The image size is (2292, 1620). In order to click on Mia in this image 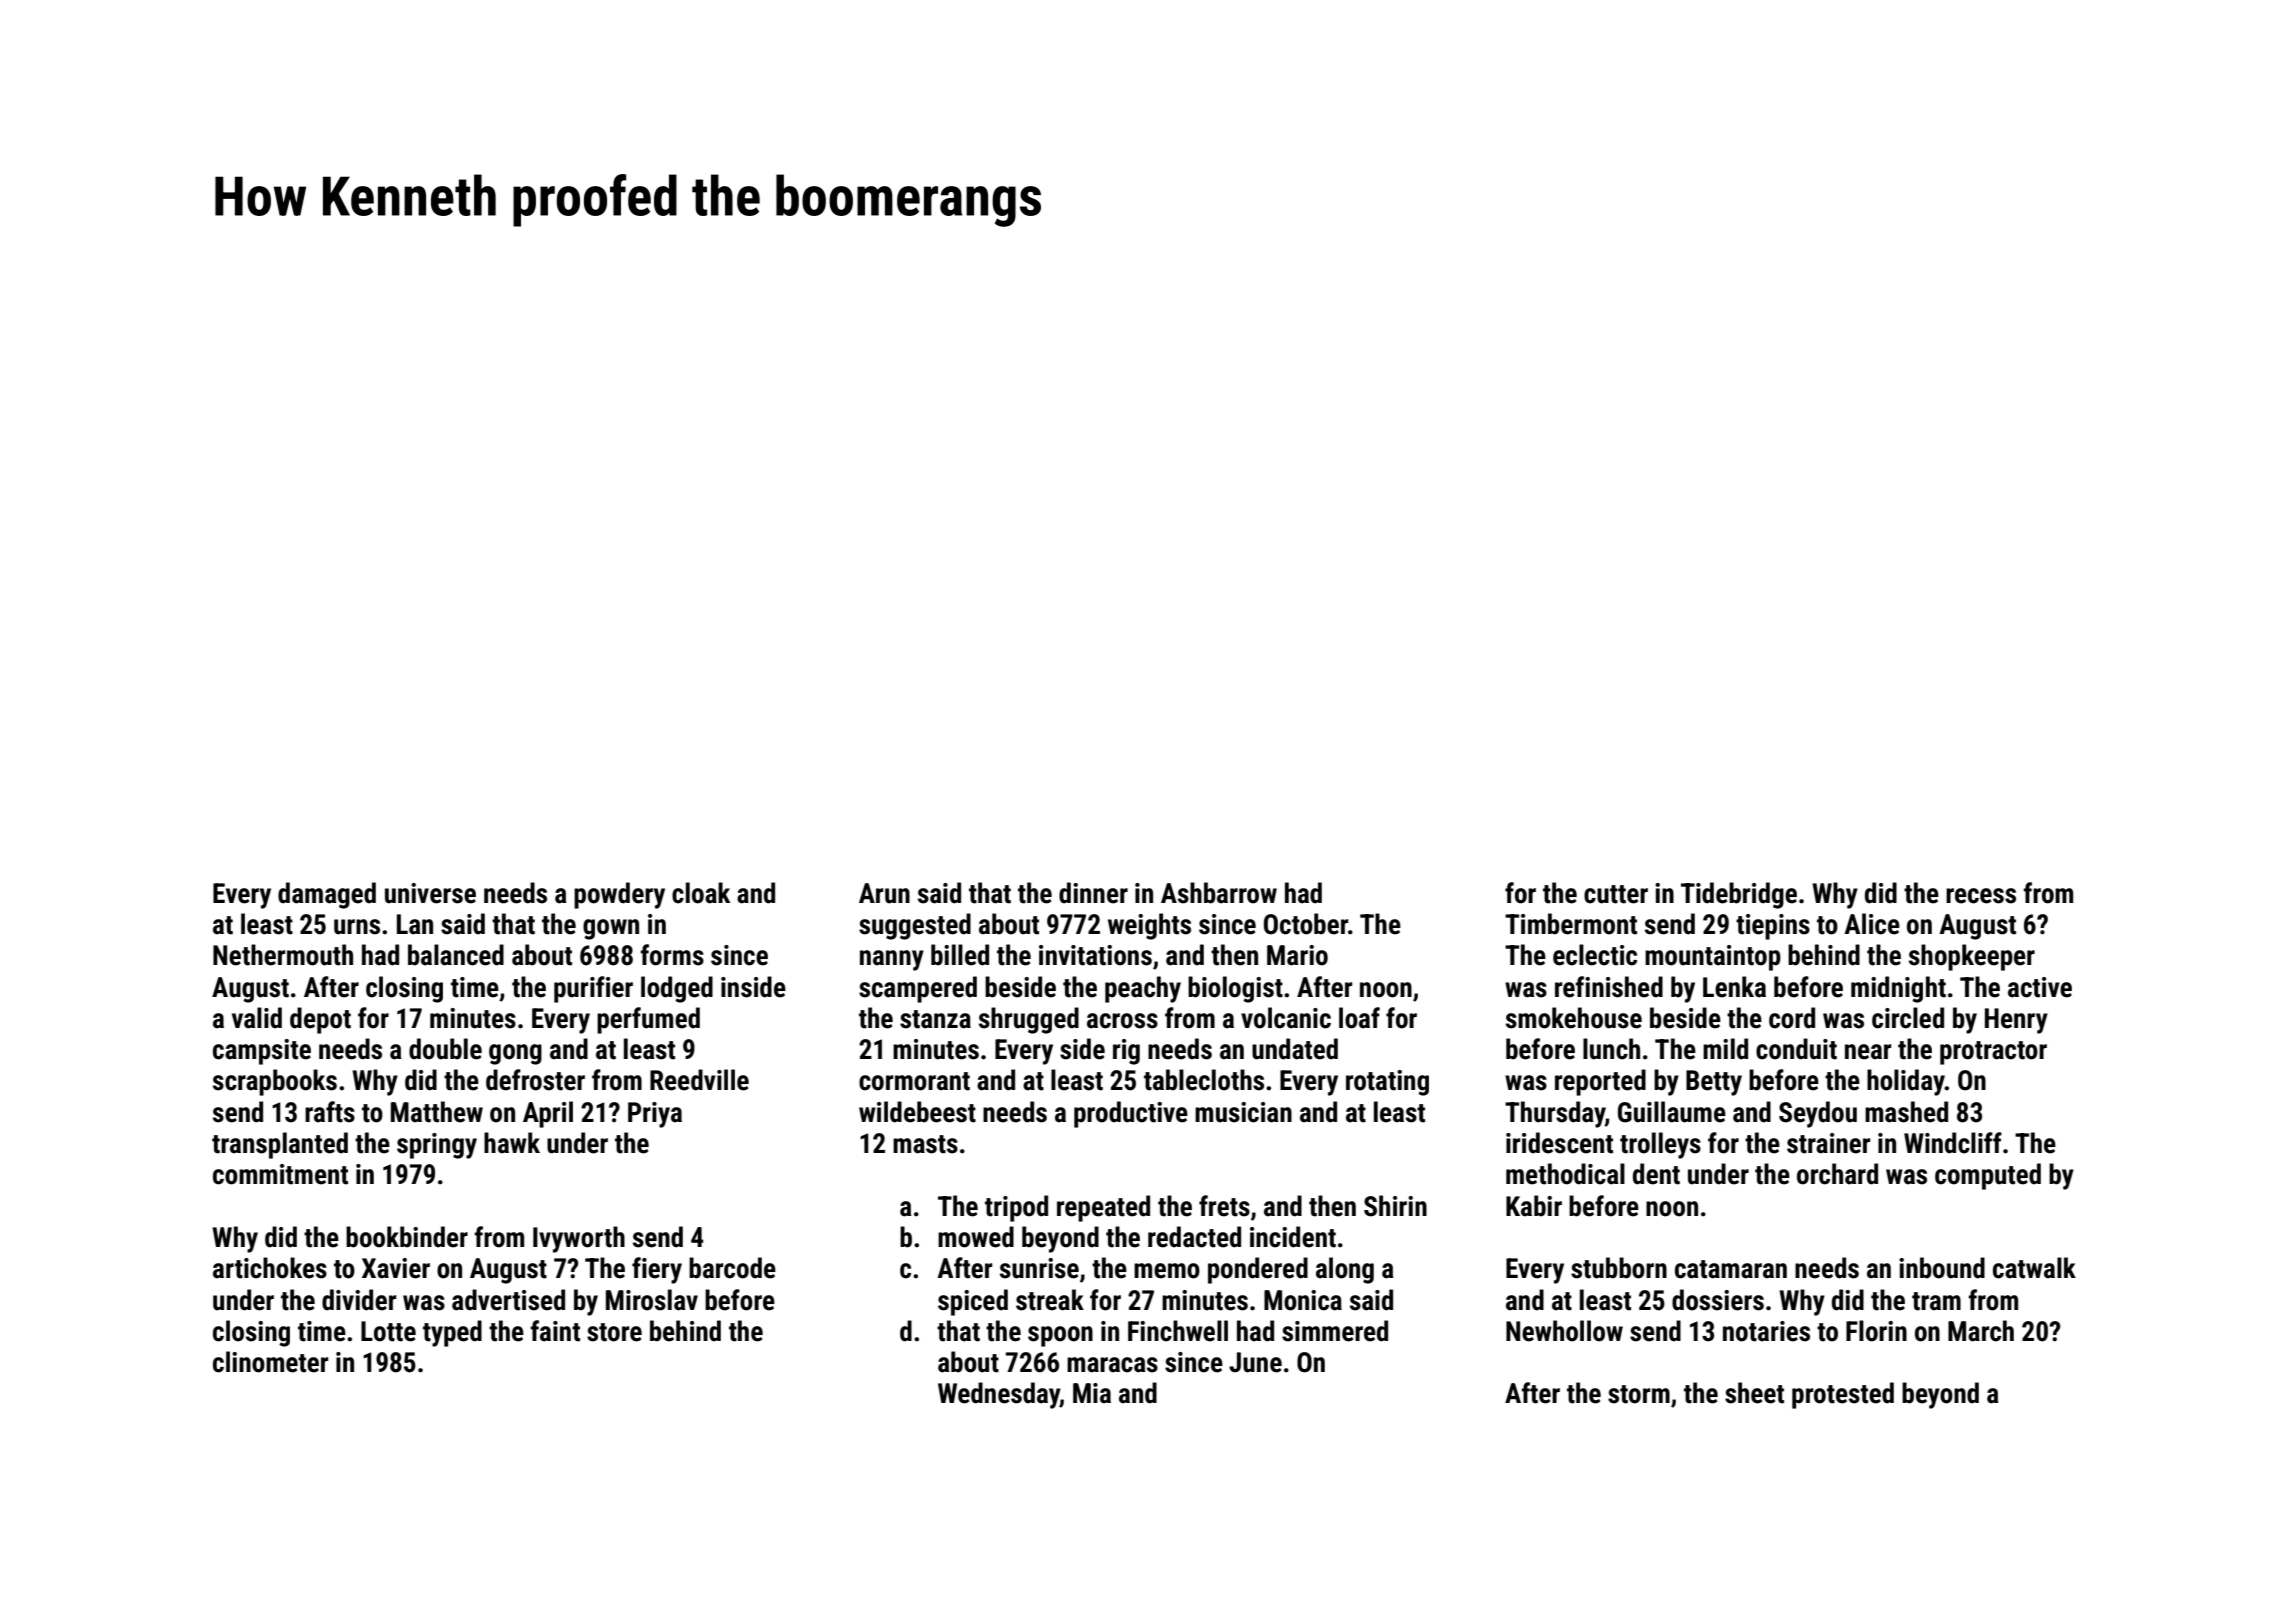, I will do `click(1092, 1393)`.
